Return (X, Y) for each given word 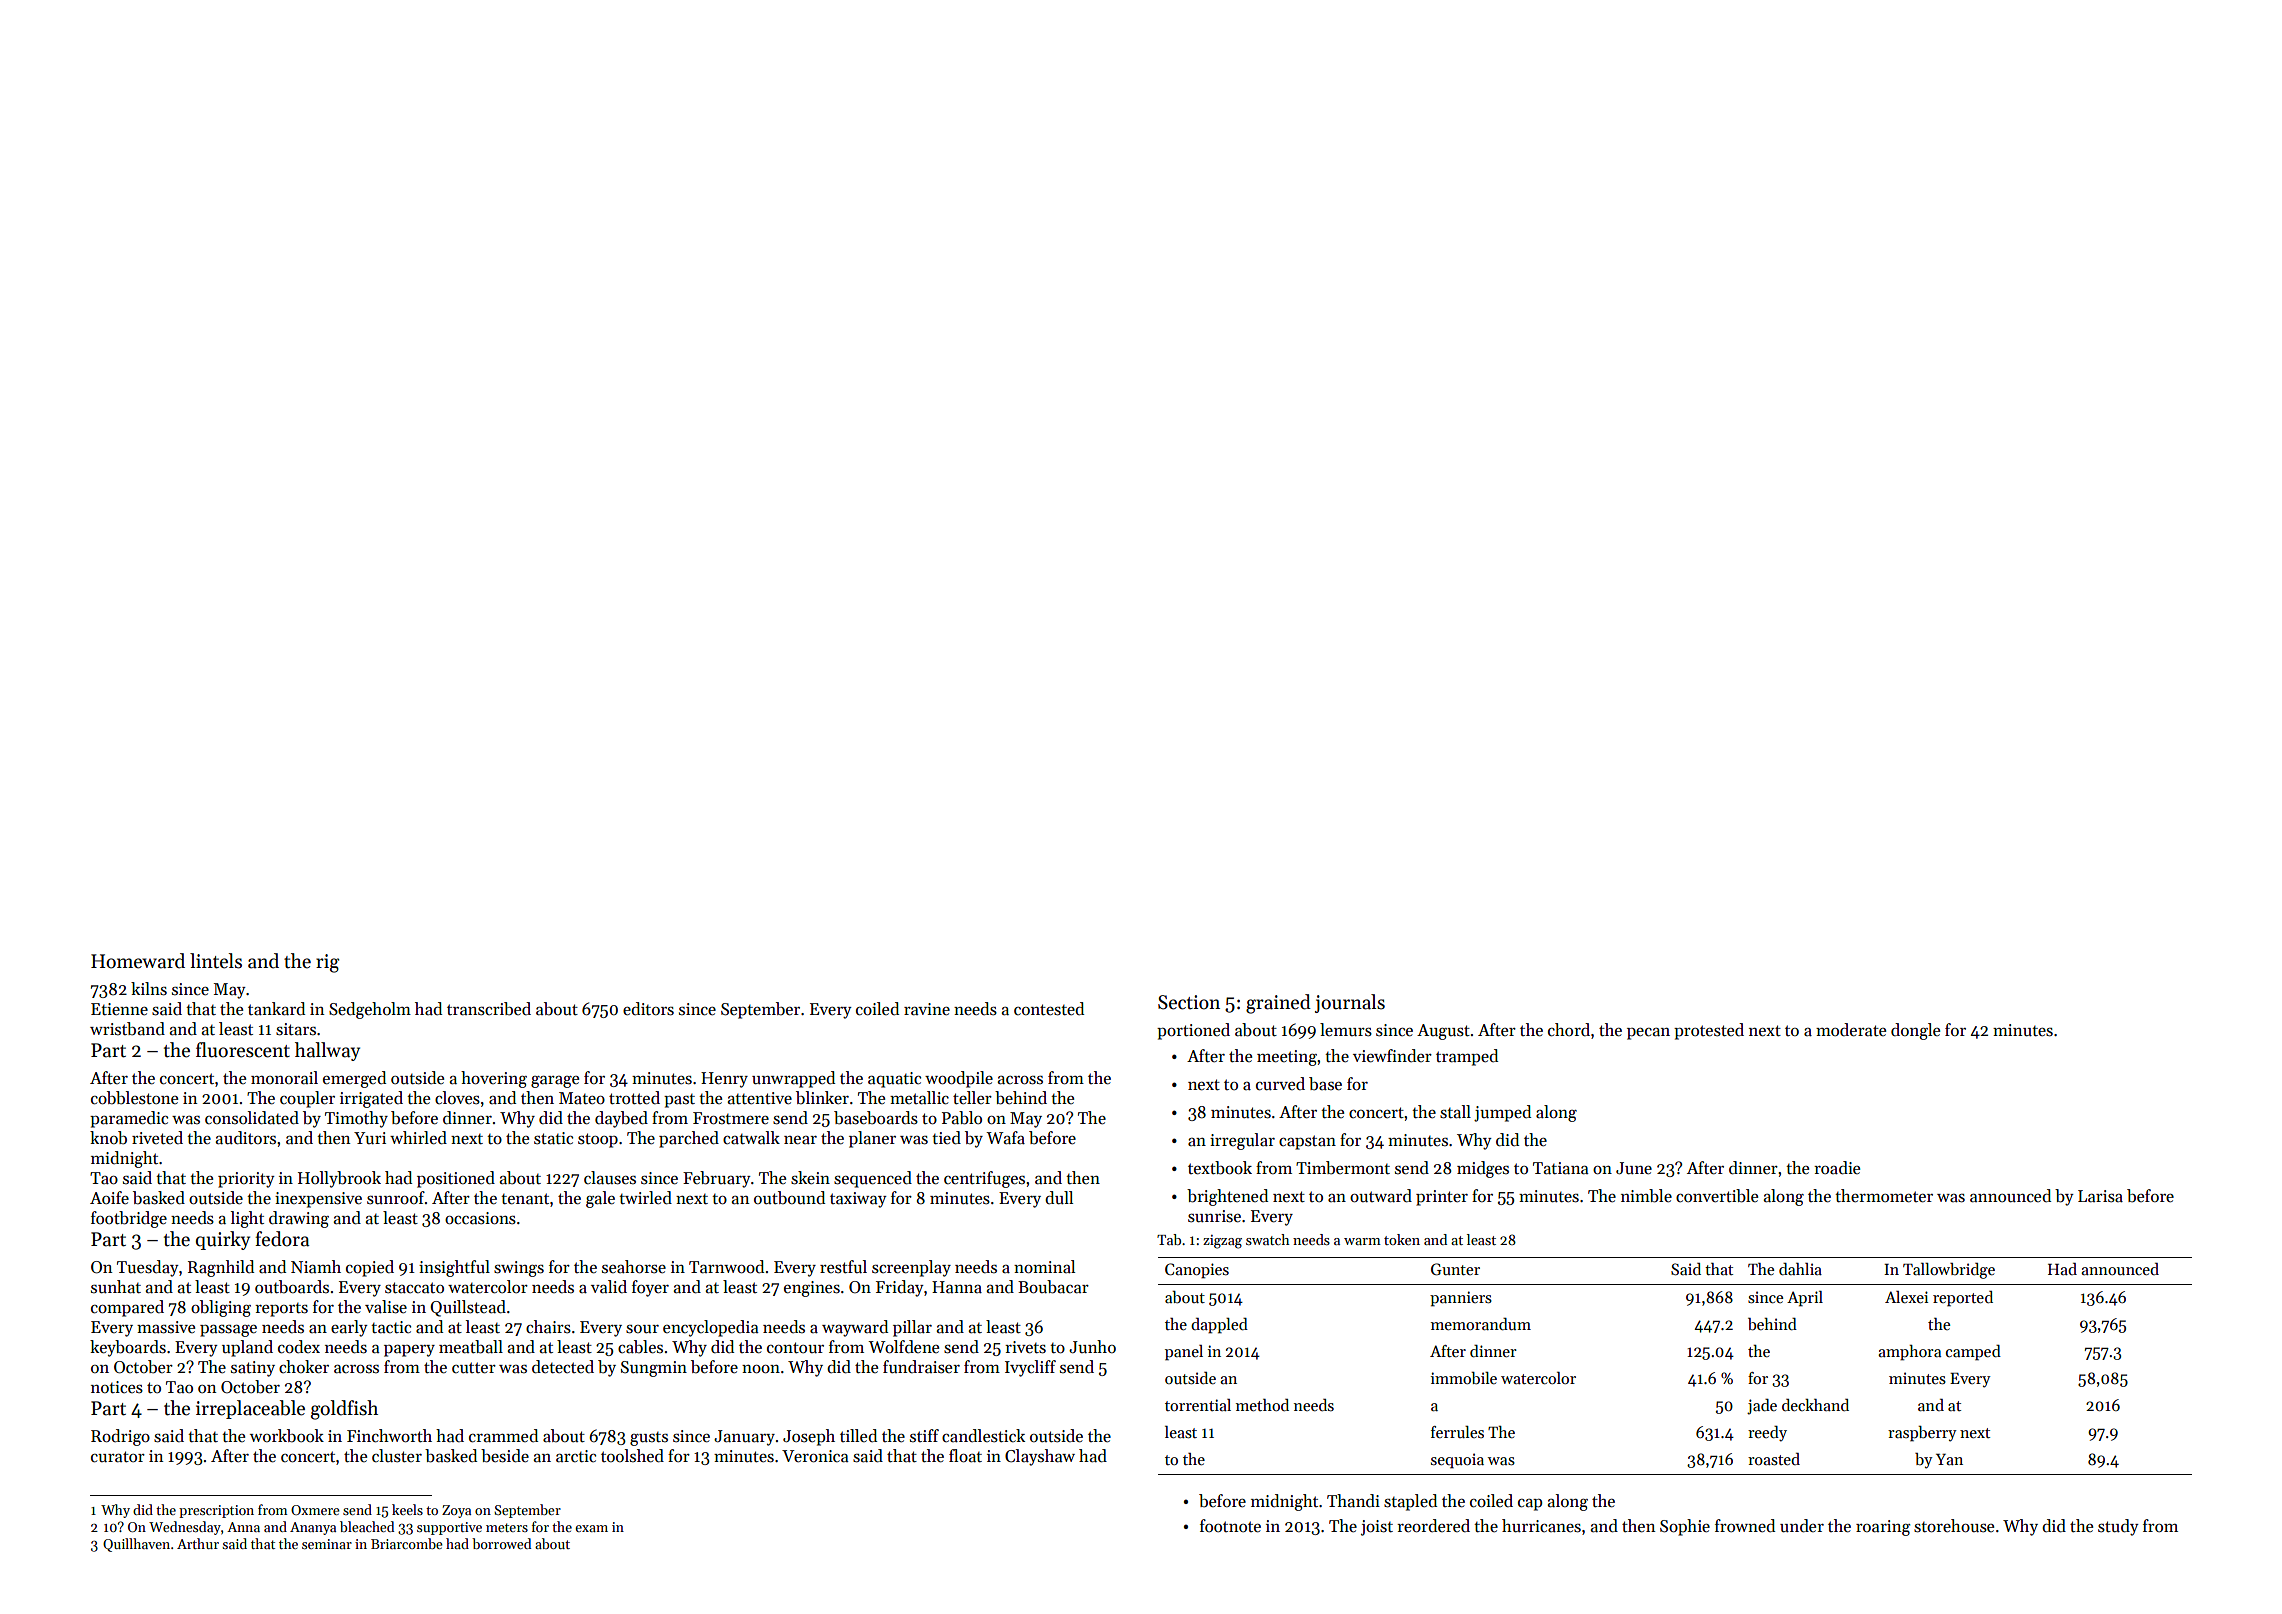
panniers (1461, 1299)
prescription (216, 1511)
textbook (1220, 1168)
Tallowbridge (1949, 1271)
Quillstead (468, 1308)
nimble (1646, 1196)
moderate (1851, 1030)
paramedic (129, 1119)
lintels (216, 961)
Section (1189, 1002)
